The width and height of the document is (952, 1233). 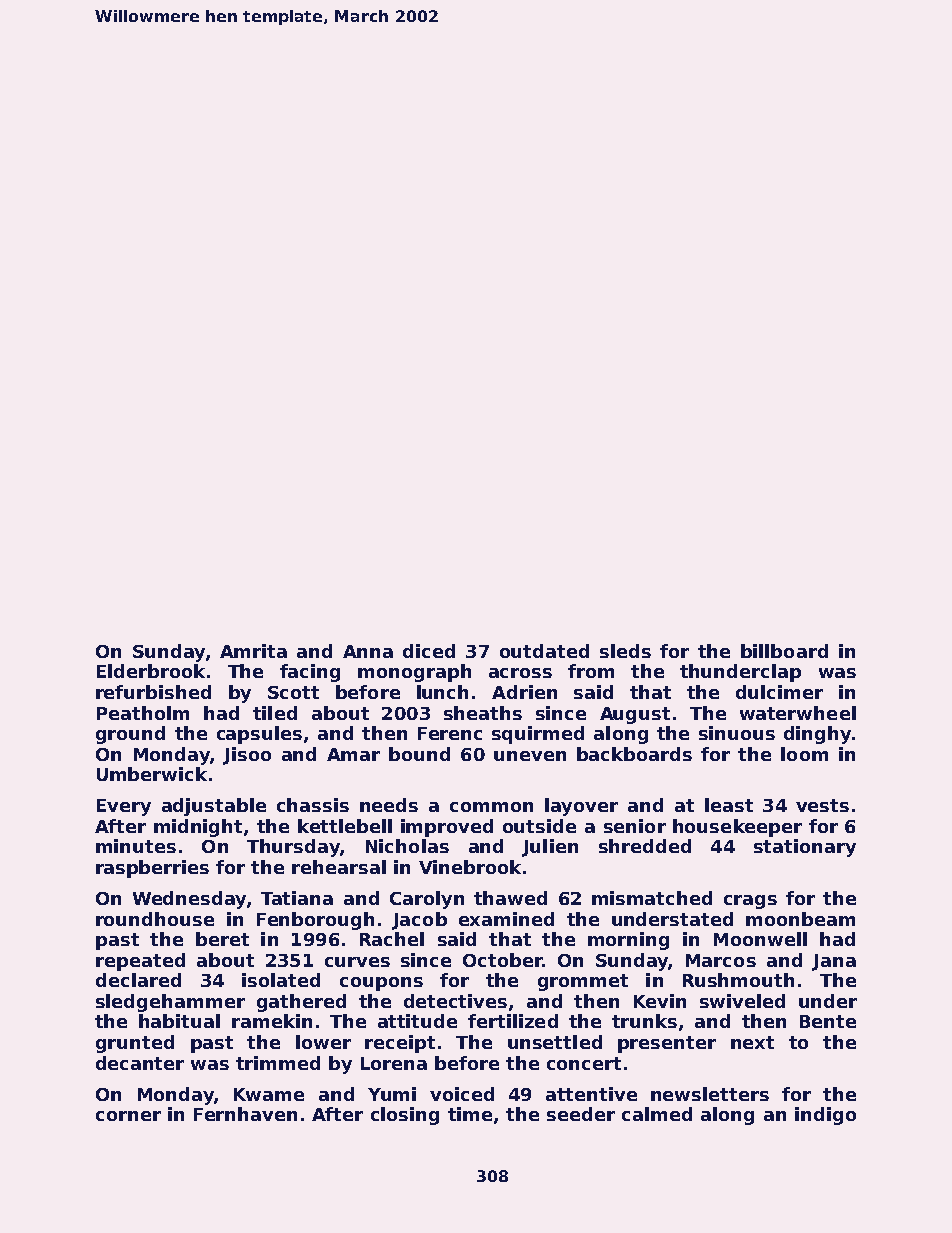 What do you see at coordinates (729, 805) in the document?
I see `least` at bounding box center [729, 805].
